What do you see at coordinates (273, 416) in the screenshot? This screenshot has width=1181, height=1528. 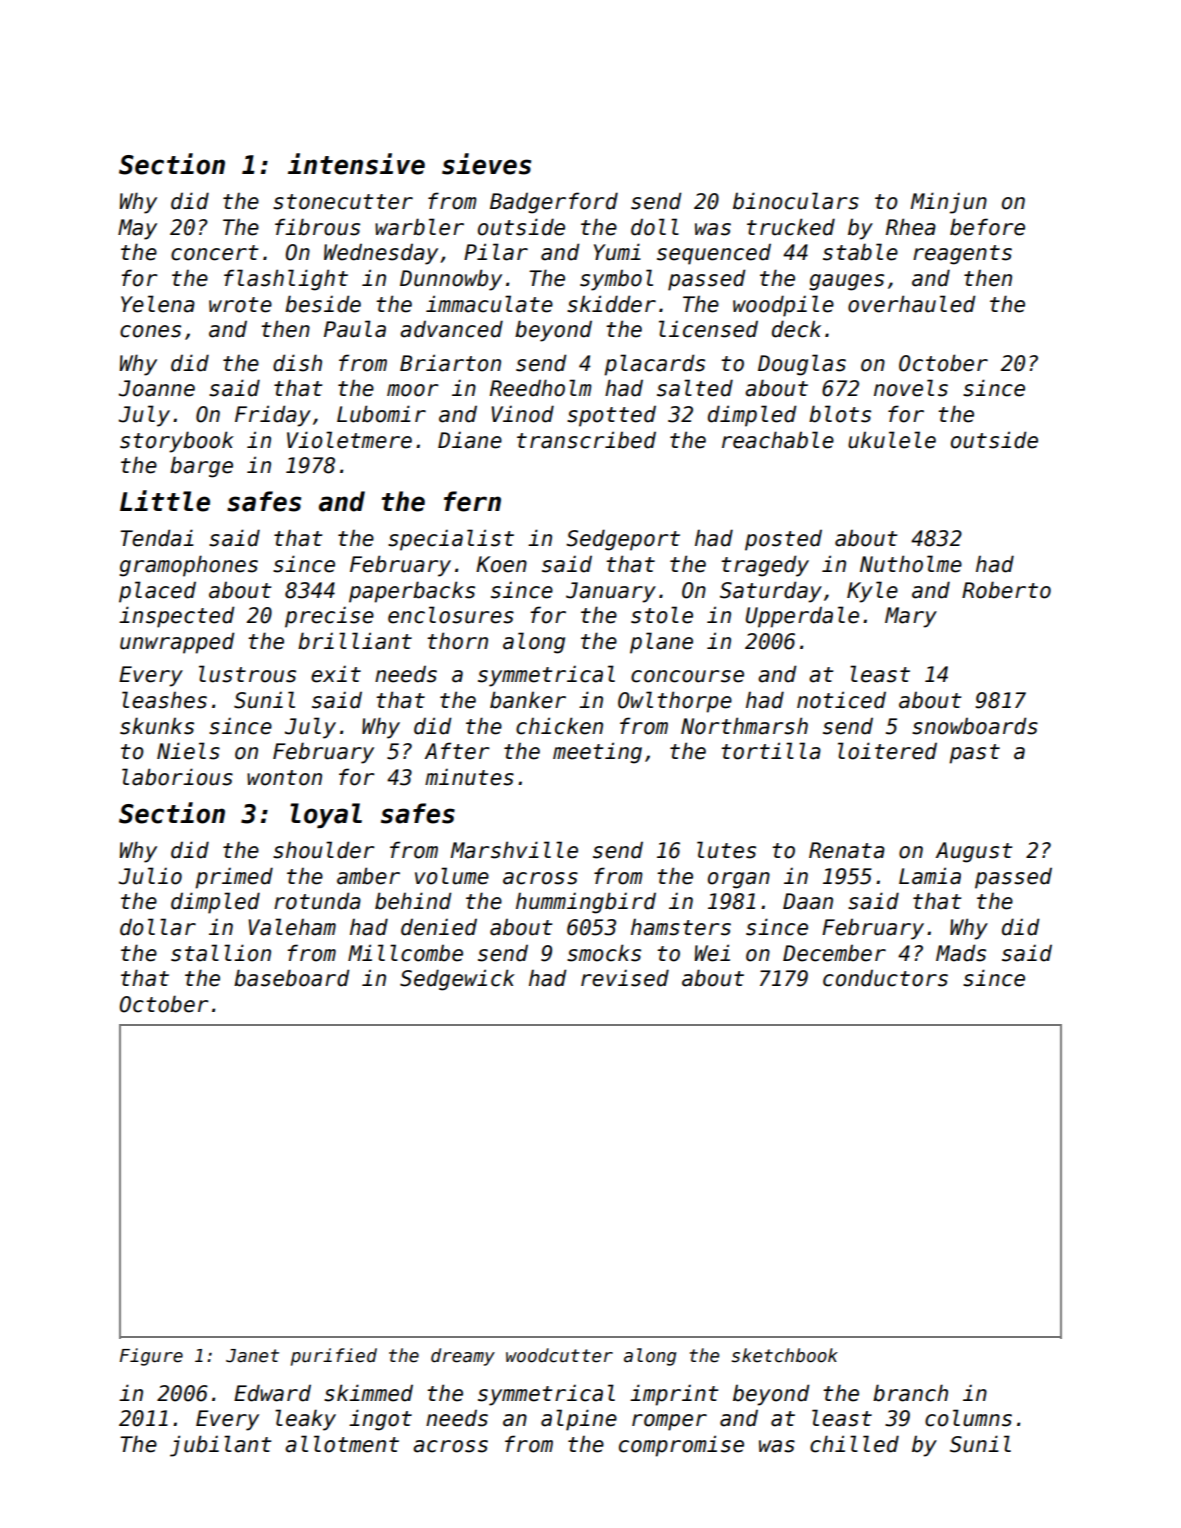 I see `Friday` at bounding box center [273, 416].
